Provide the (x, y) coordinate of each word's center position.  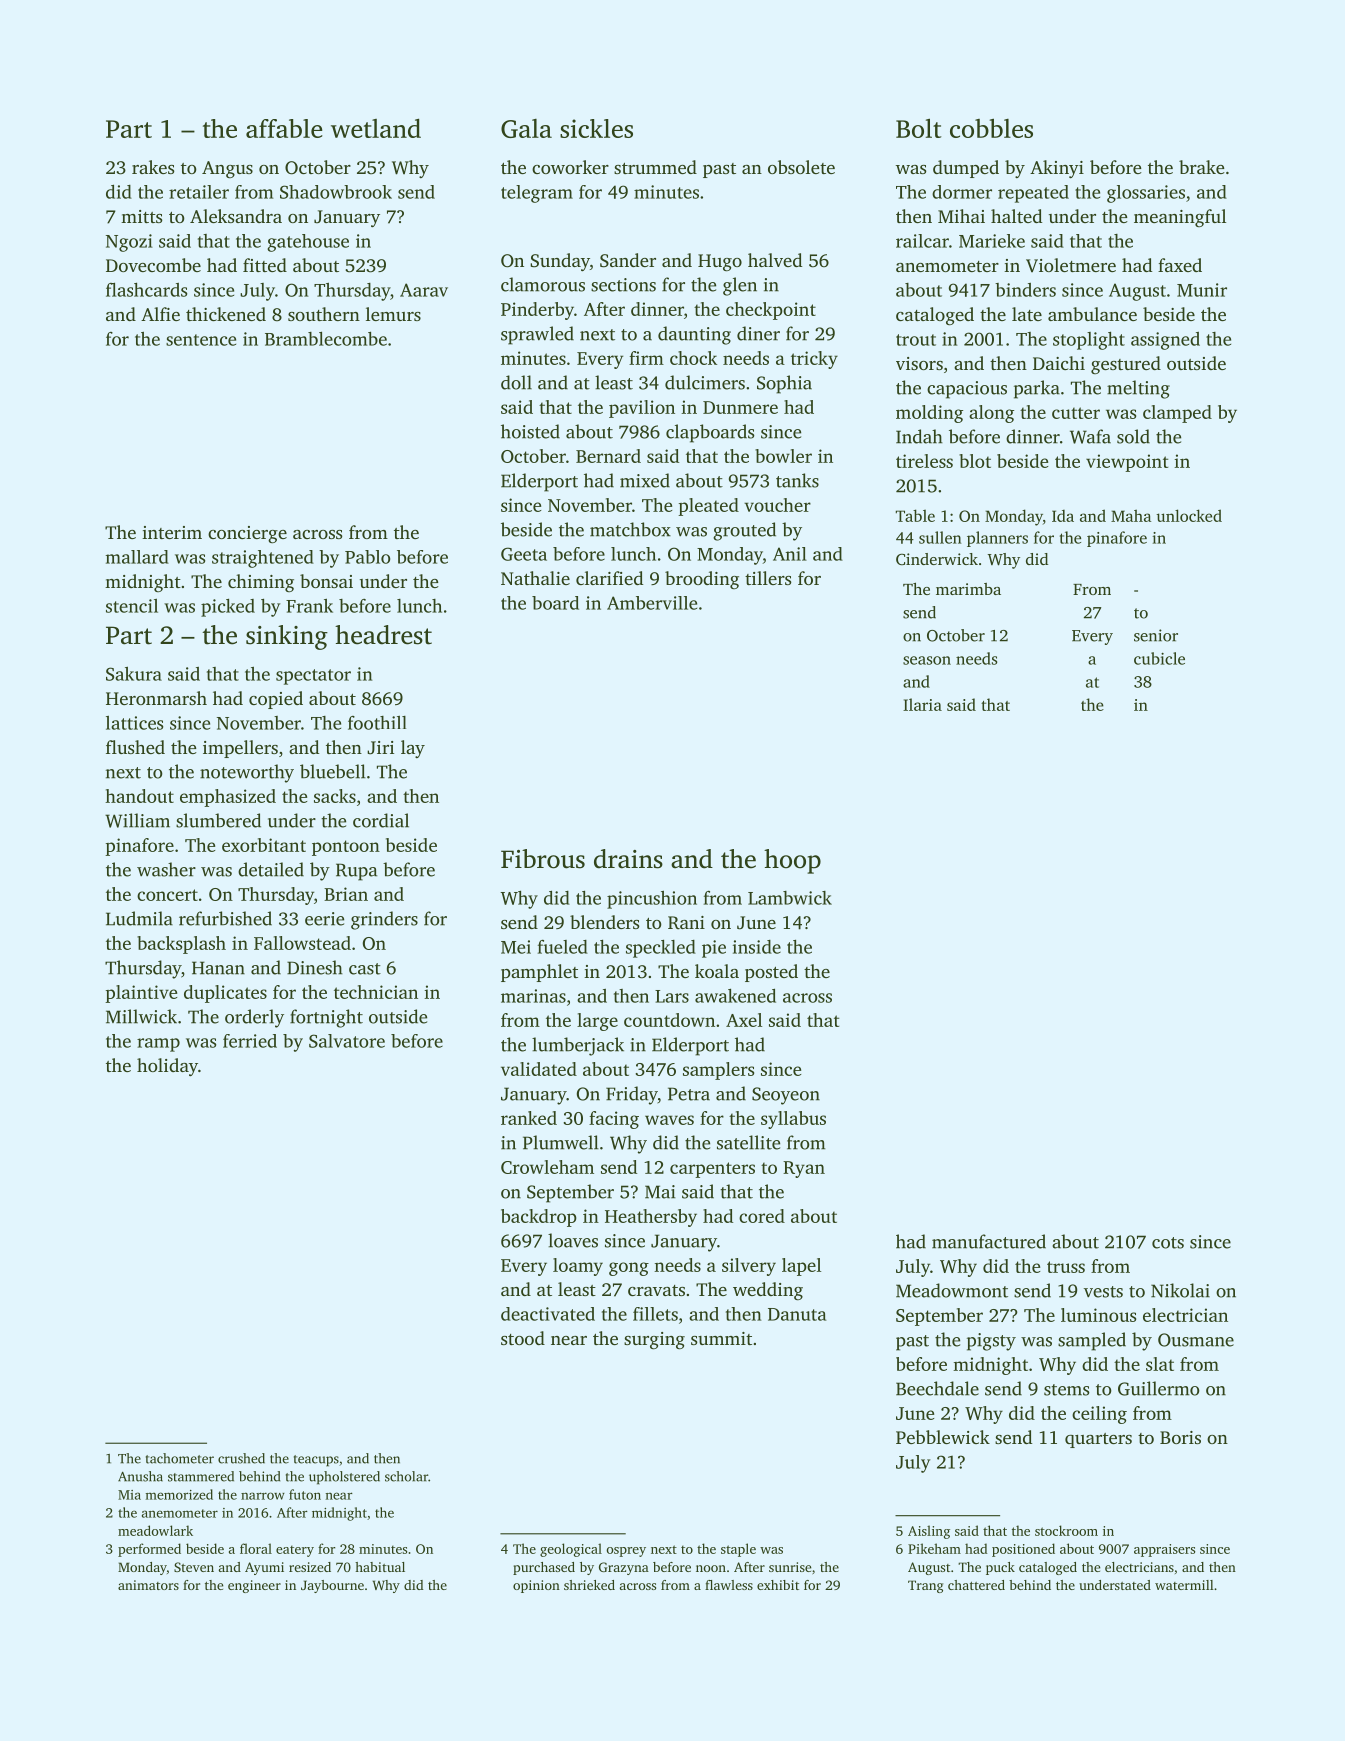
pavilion (642, 409)
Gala (526, 128)
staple (738, 1550)
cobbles (991, 128)
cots (1168, 1243)
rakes (153, 167)
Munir (1202, 290)
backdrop (539, 1218)
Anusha (140, 1476)
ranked (529, 1118)
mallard (137, 557)
